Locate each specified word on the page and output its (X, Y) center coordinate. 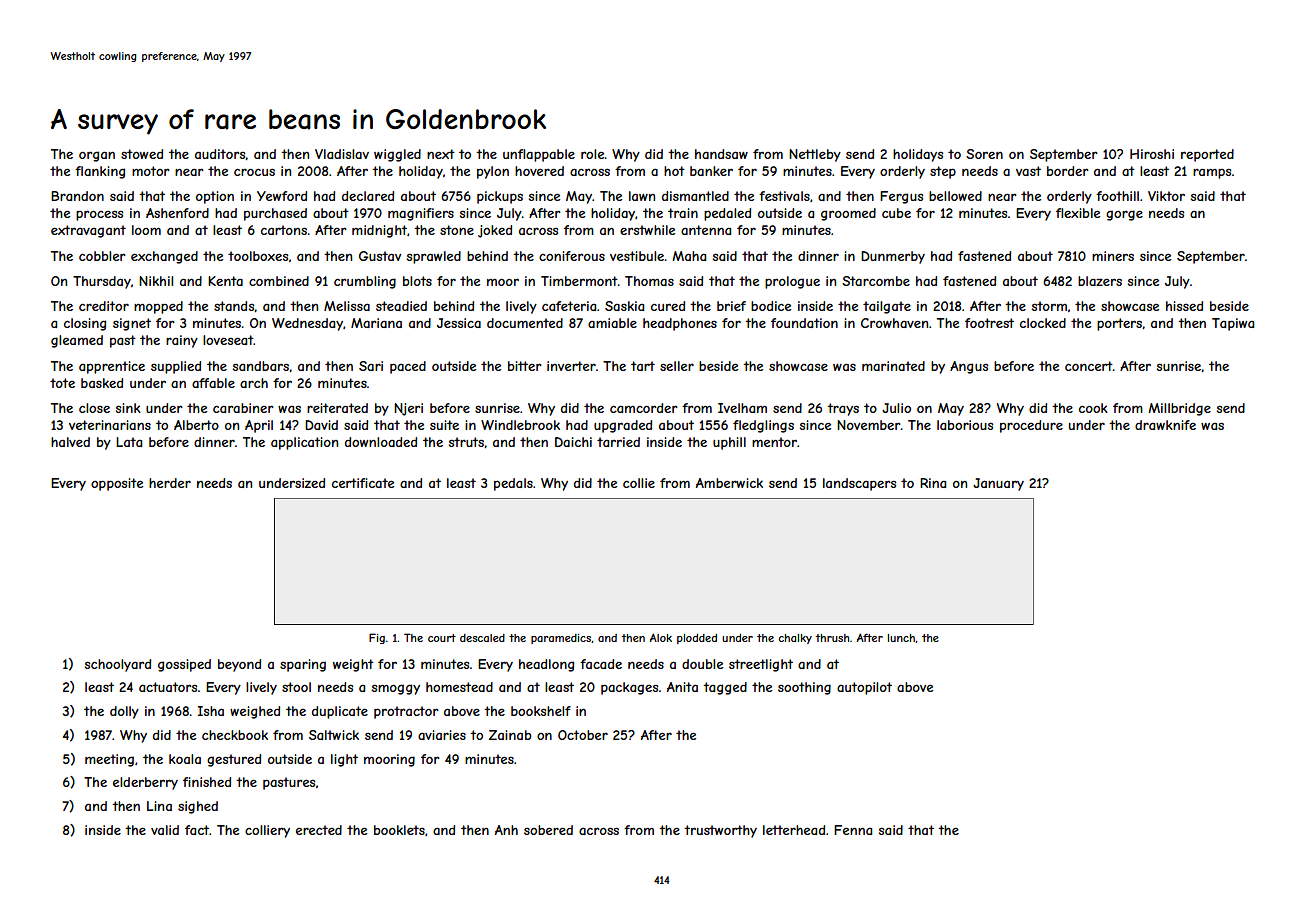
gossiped (184, 665)
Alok (661, 637)
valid (165, 830)
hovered (539, 171)
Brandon (77, 196)
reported (1207, 155)
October (583, 735)
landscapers (859, 484)
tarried (618, 442)
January (998, 484)
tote (62, 383)
